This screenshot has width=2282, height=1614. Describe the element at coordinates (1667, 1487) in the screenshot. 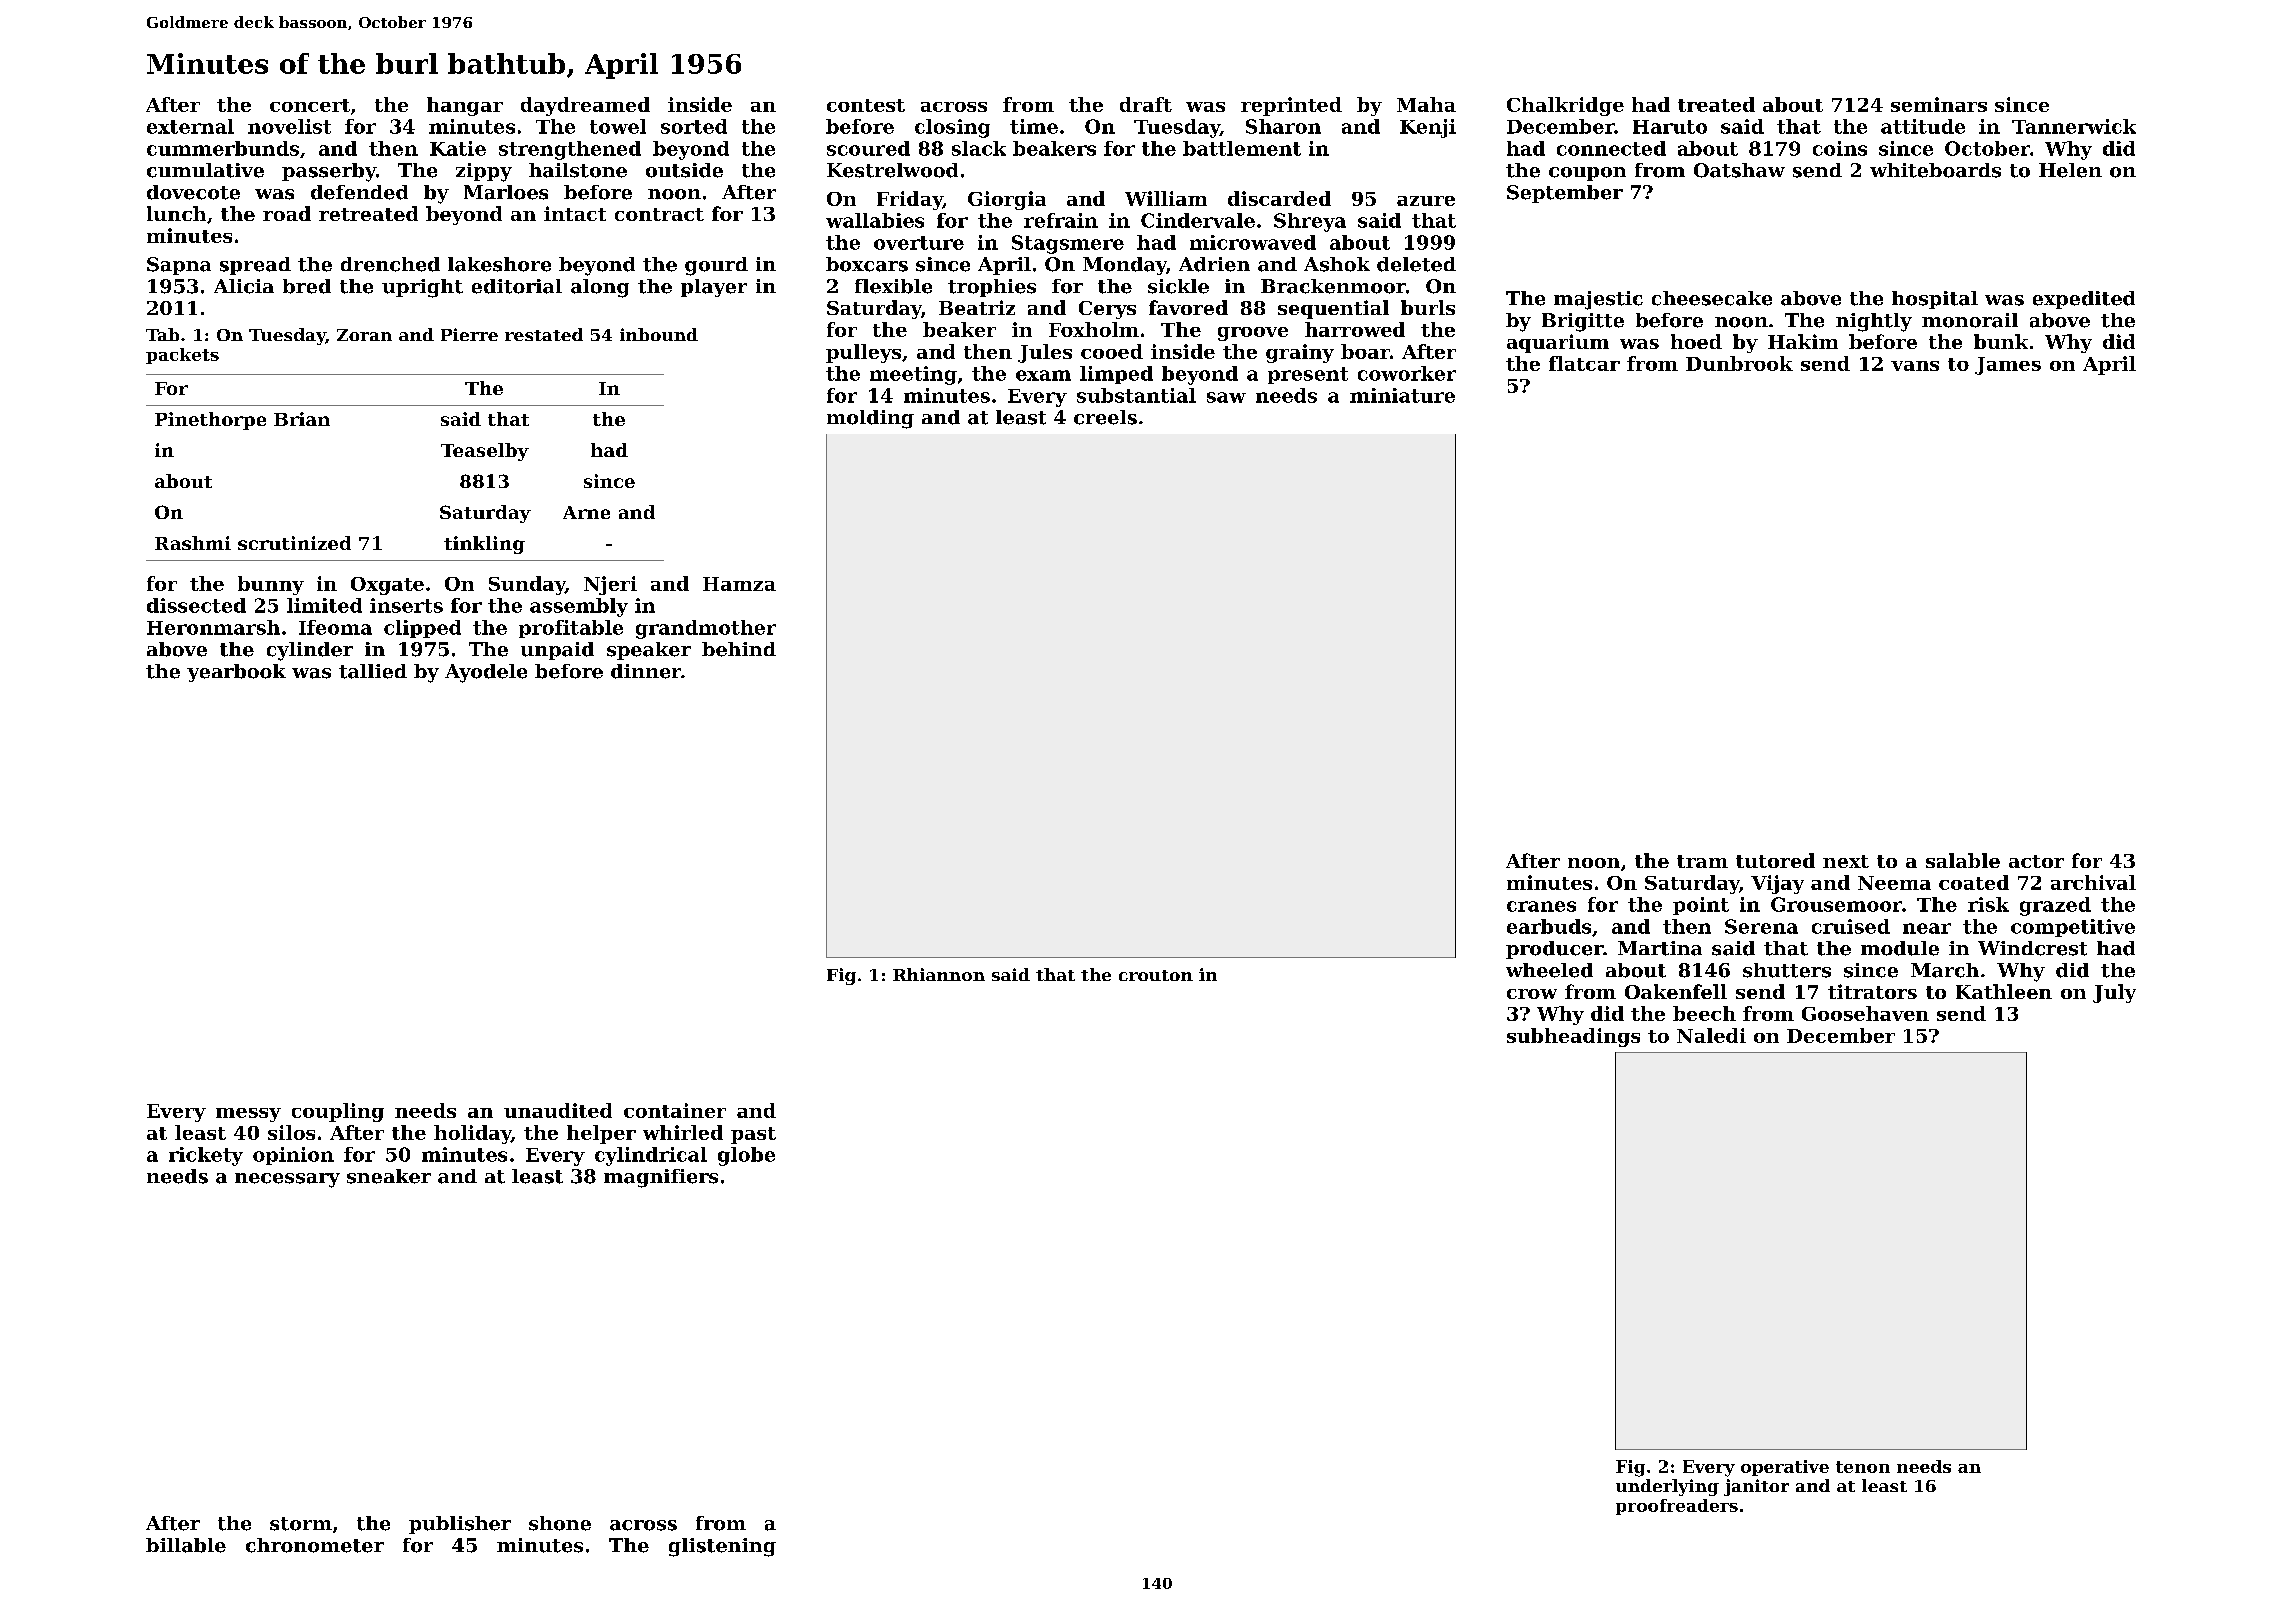

I see `underlying` at that location.
